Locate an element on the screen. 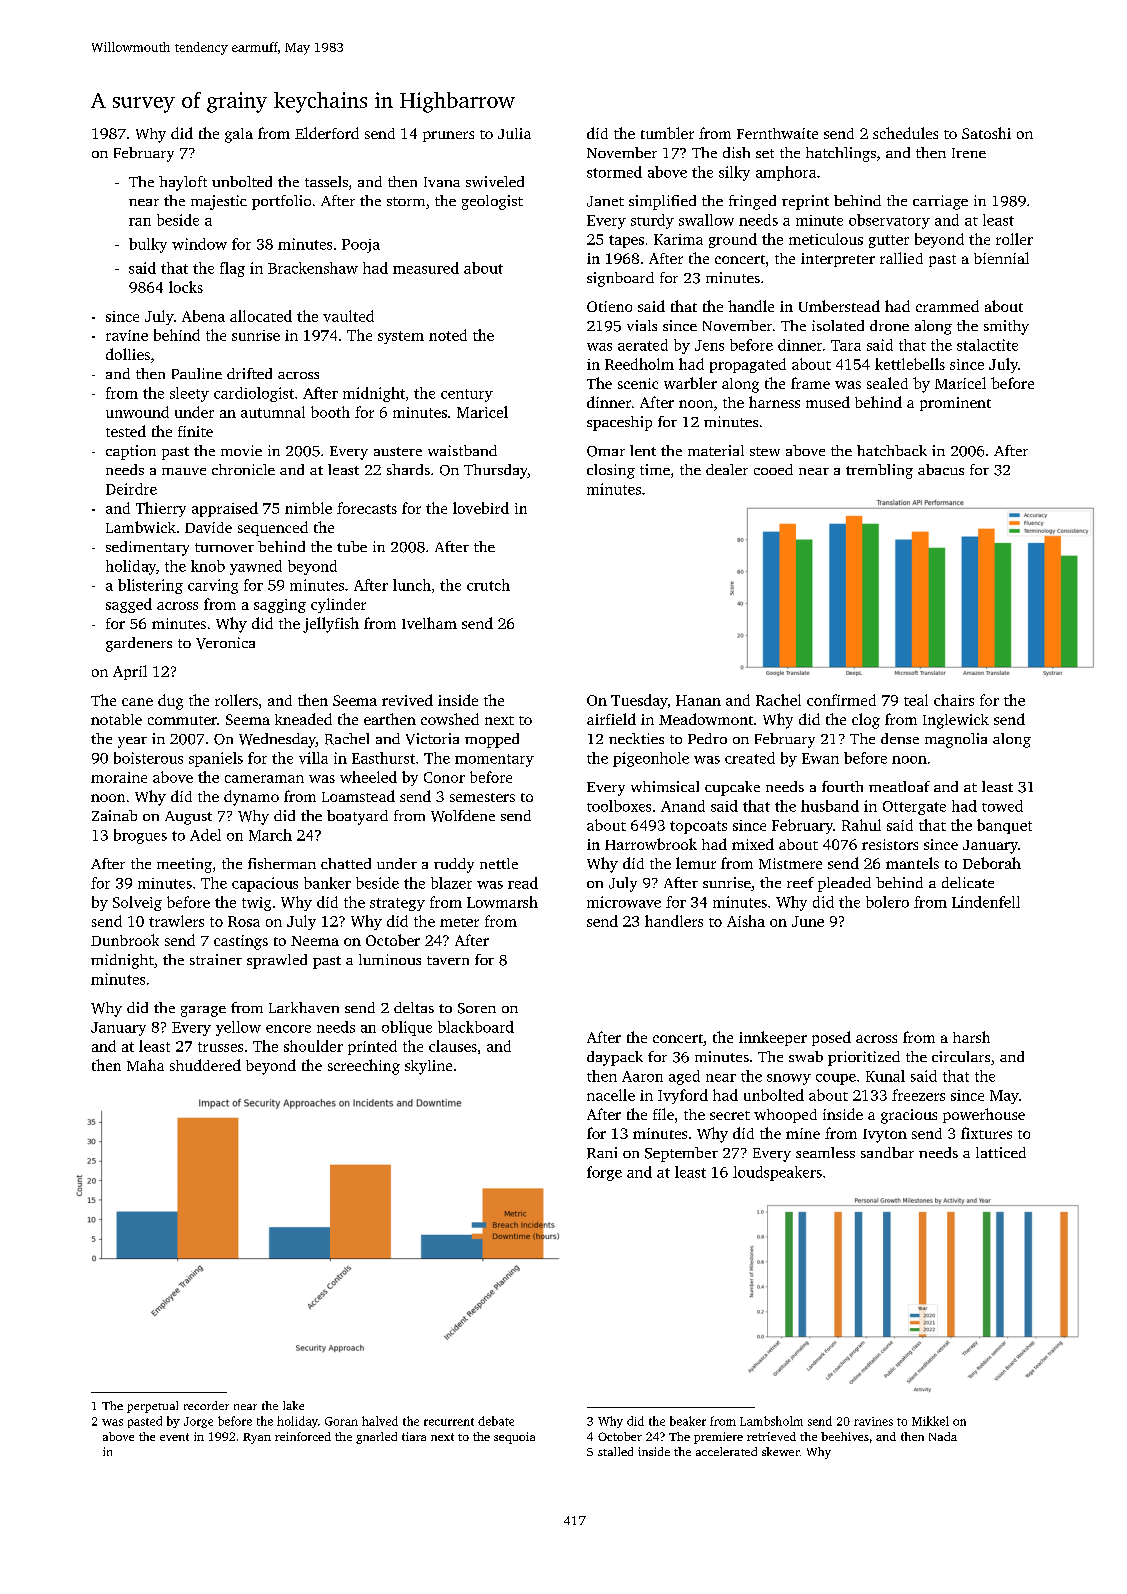 The image size is (1127, 1594). revived is located at coordinates (407, 700).
